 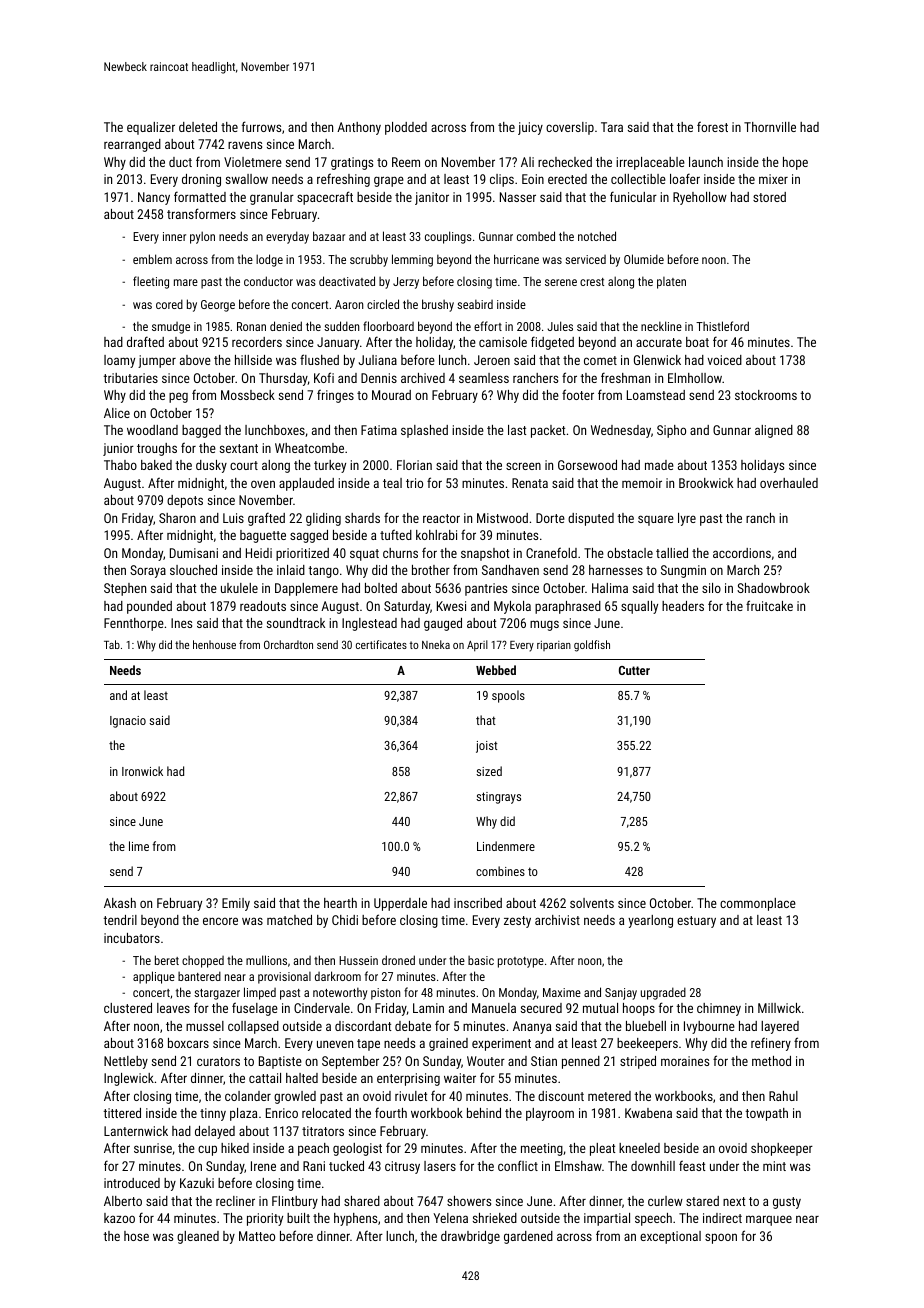 What do you see at coordinates (663, 993) in the document?
I see `upgraded` at bounding box center [663, 993].
